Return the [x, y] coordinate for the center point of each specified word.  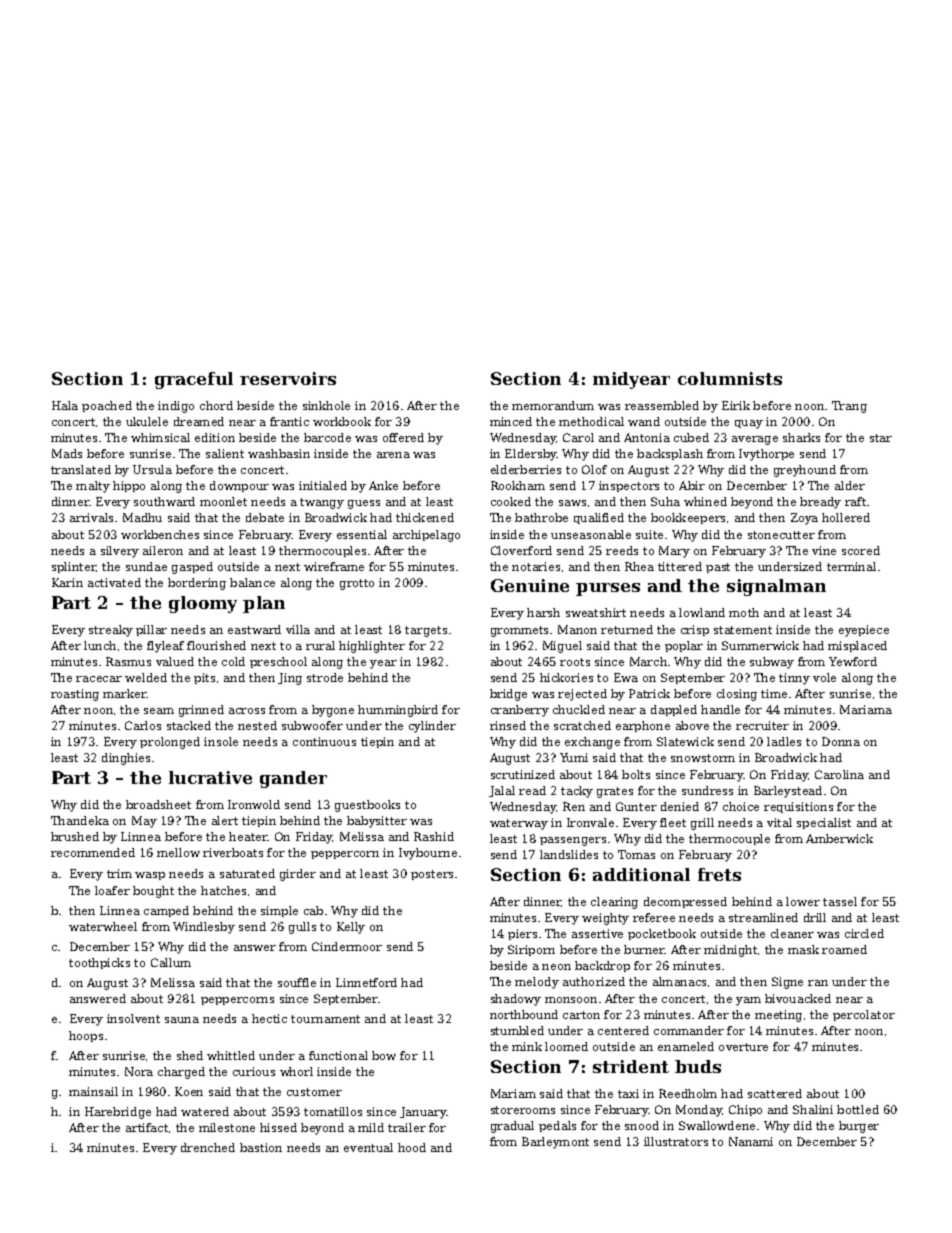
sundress [707, 790]
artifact [147, 1127]
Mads [67, 453]
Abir [692, 485]
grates [615, 792]
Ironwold [254, 804]
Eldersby [531, 455]
